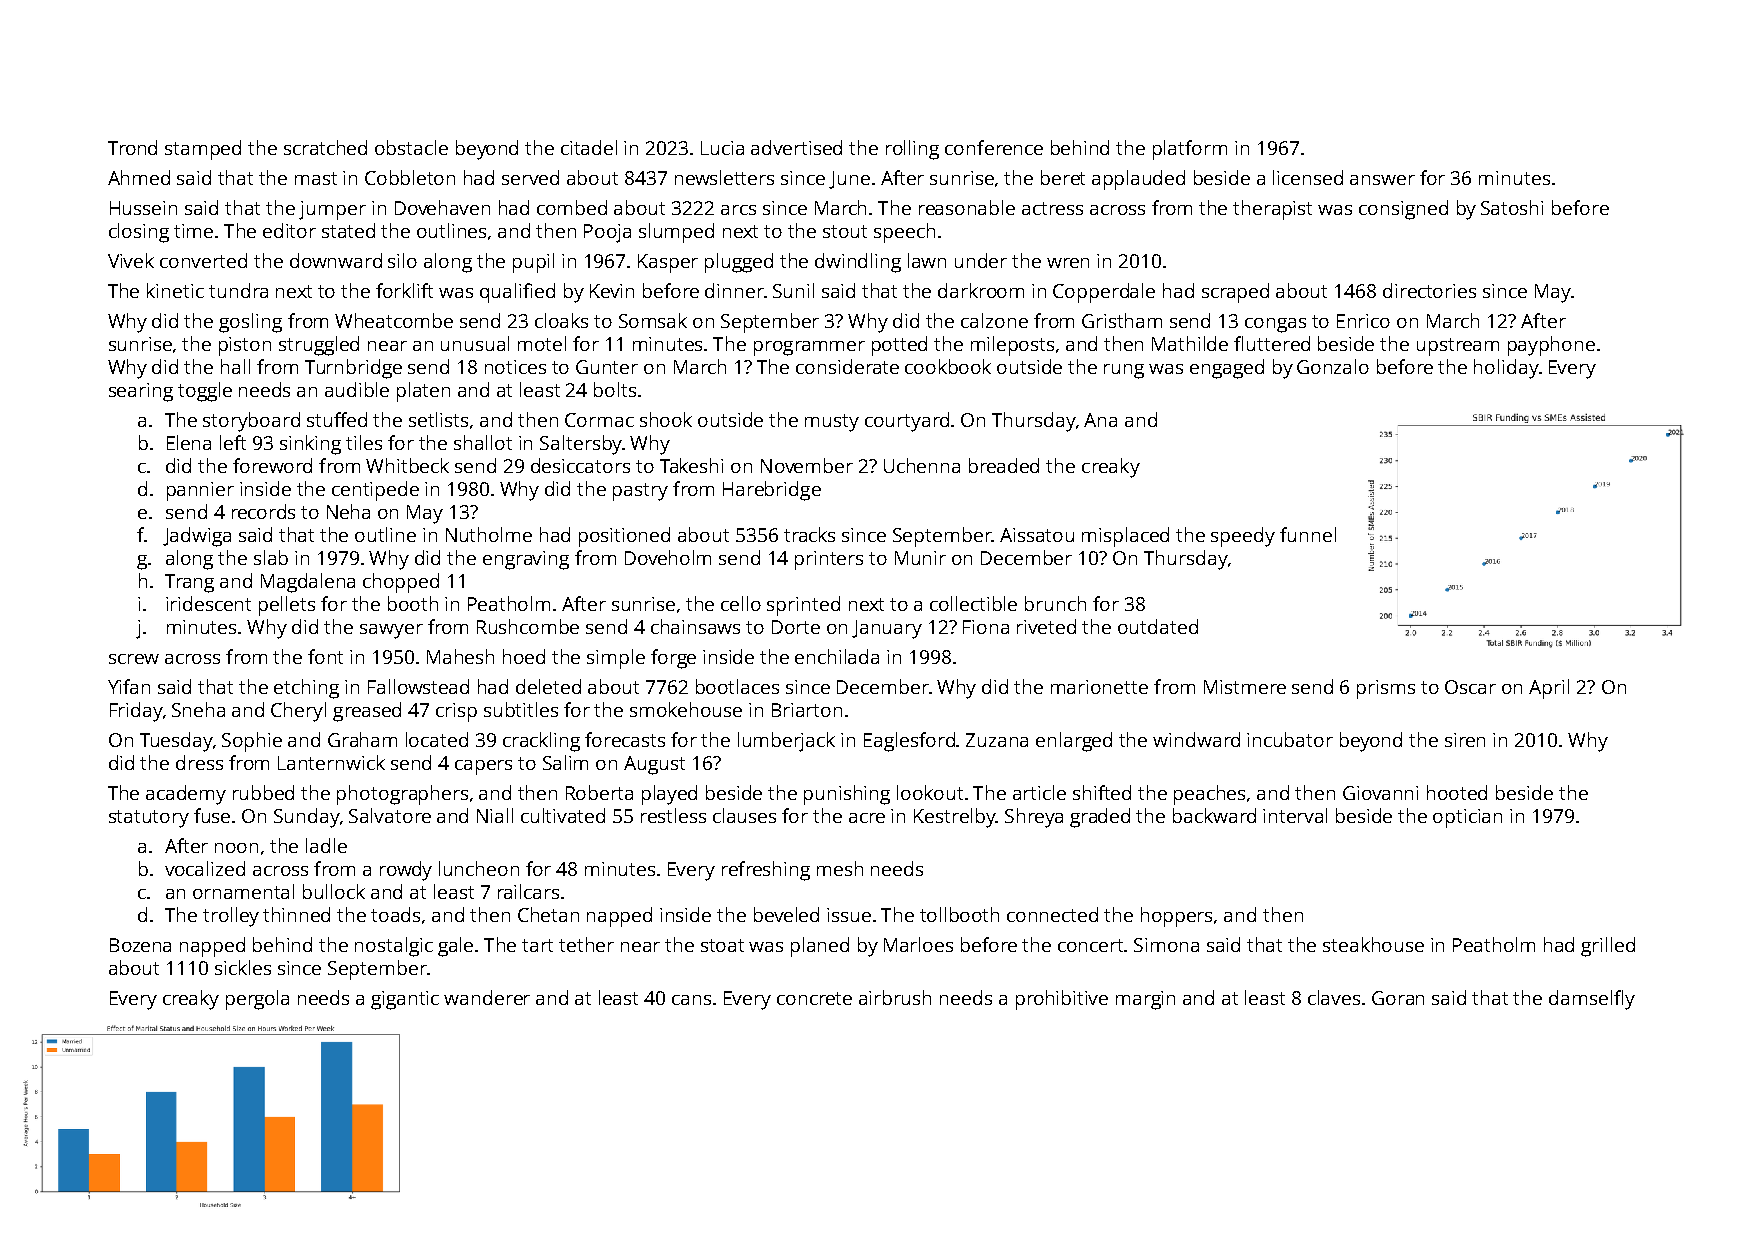 The image size is (1747, 1235). What do you see at coordinates (205, 868) in the page?
I see `vocalized` at bounding box center [205, 868].
